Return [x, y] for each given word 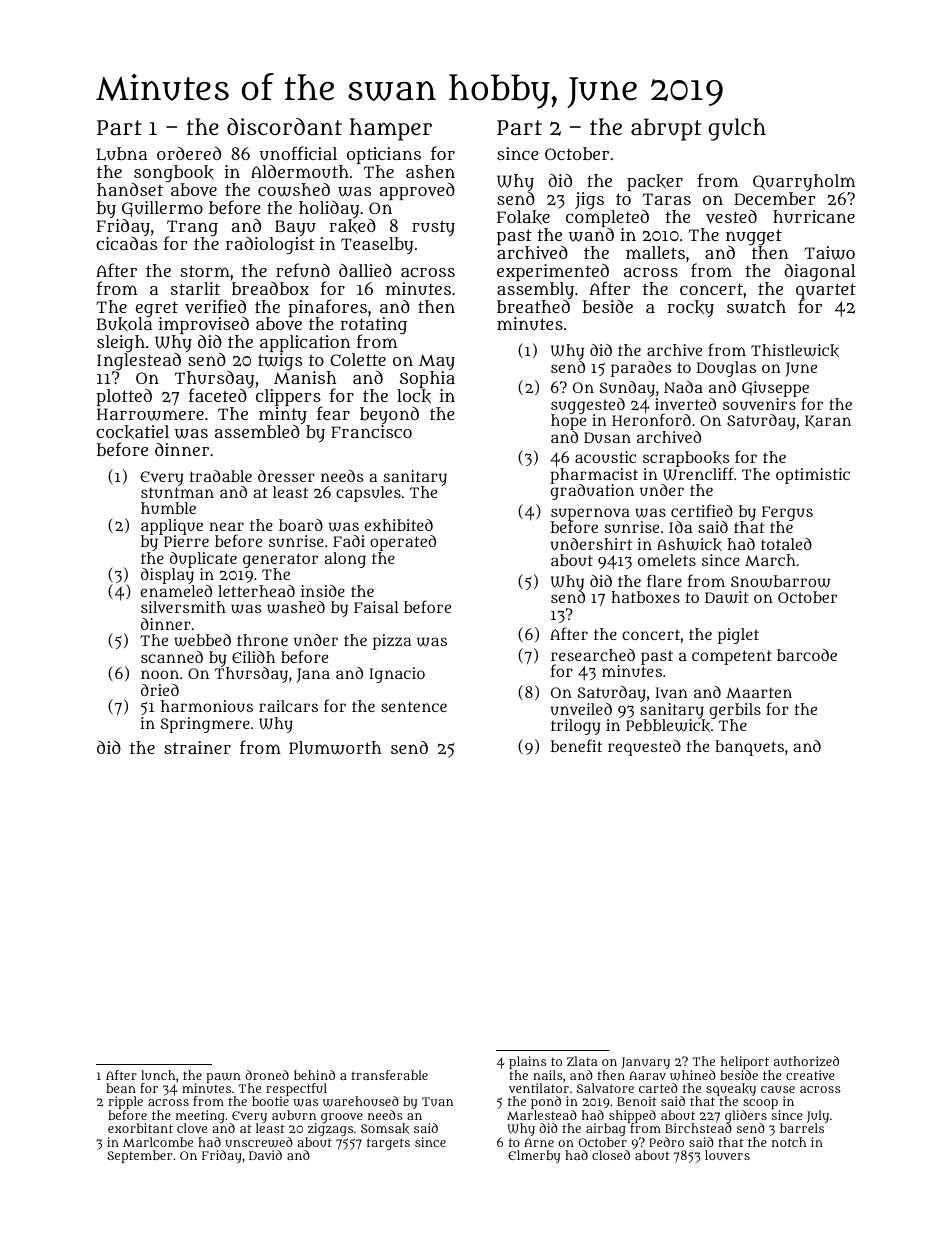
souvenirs [759, 404]
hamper [390, 129]
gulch [737, 129]
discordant [284, 126]
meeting [200, 1117]
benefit [576, 745]
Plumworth [335, 748]
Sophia [427, 379]
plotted [124, 397]
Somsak [385, 1128]
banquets [749, 748]
